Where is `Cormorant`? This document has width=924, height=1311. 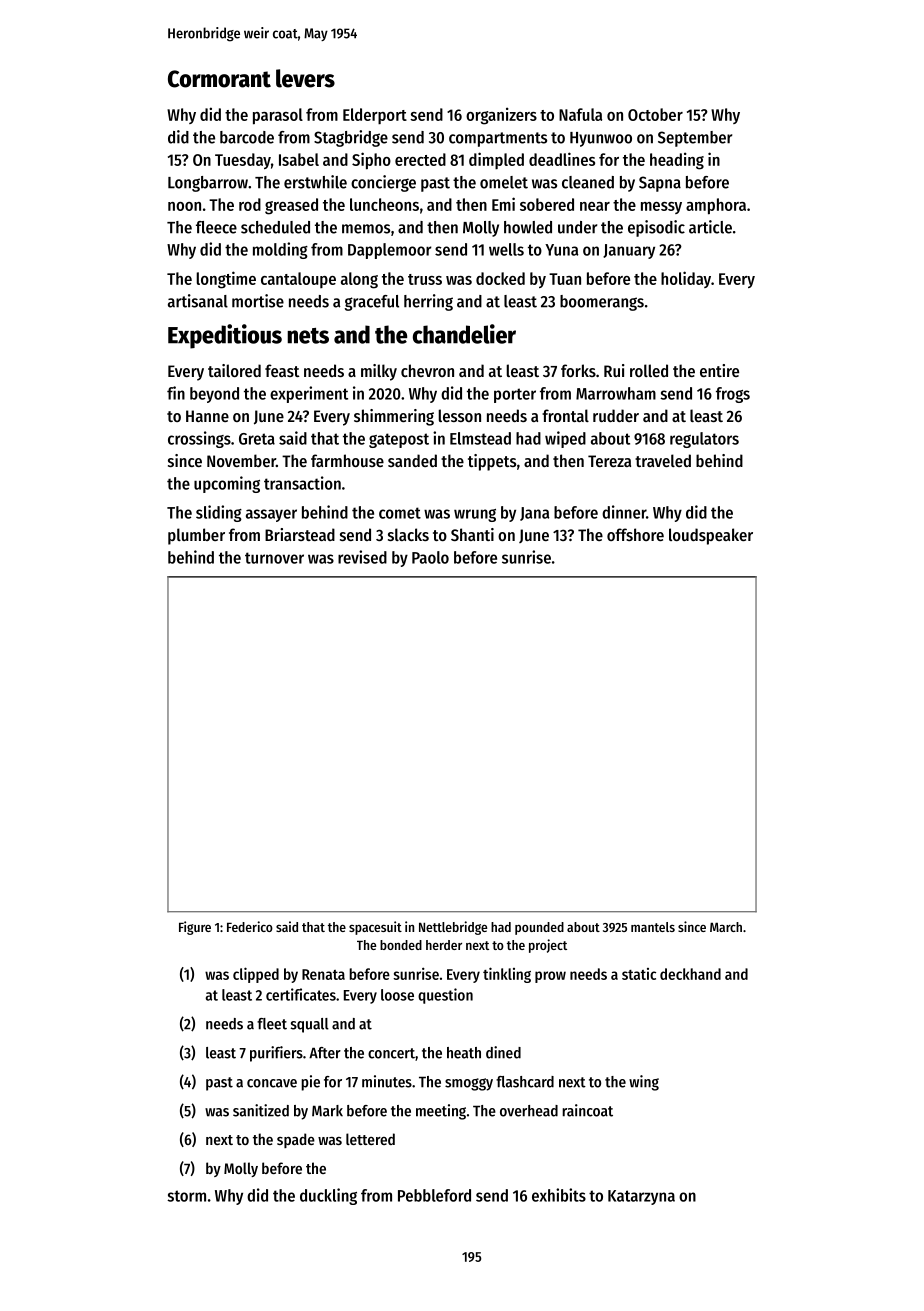
Cormorant is located at coordinates (219, 79).
